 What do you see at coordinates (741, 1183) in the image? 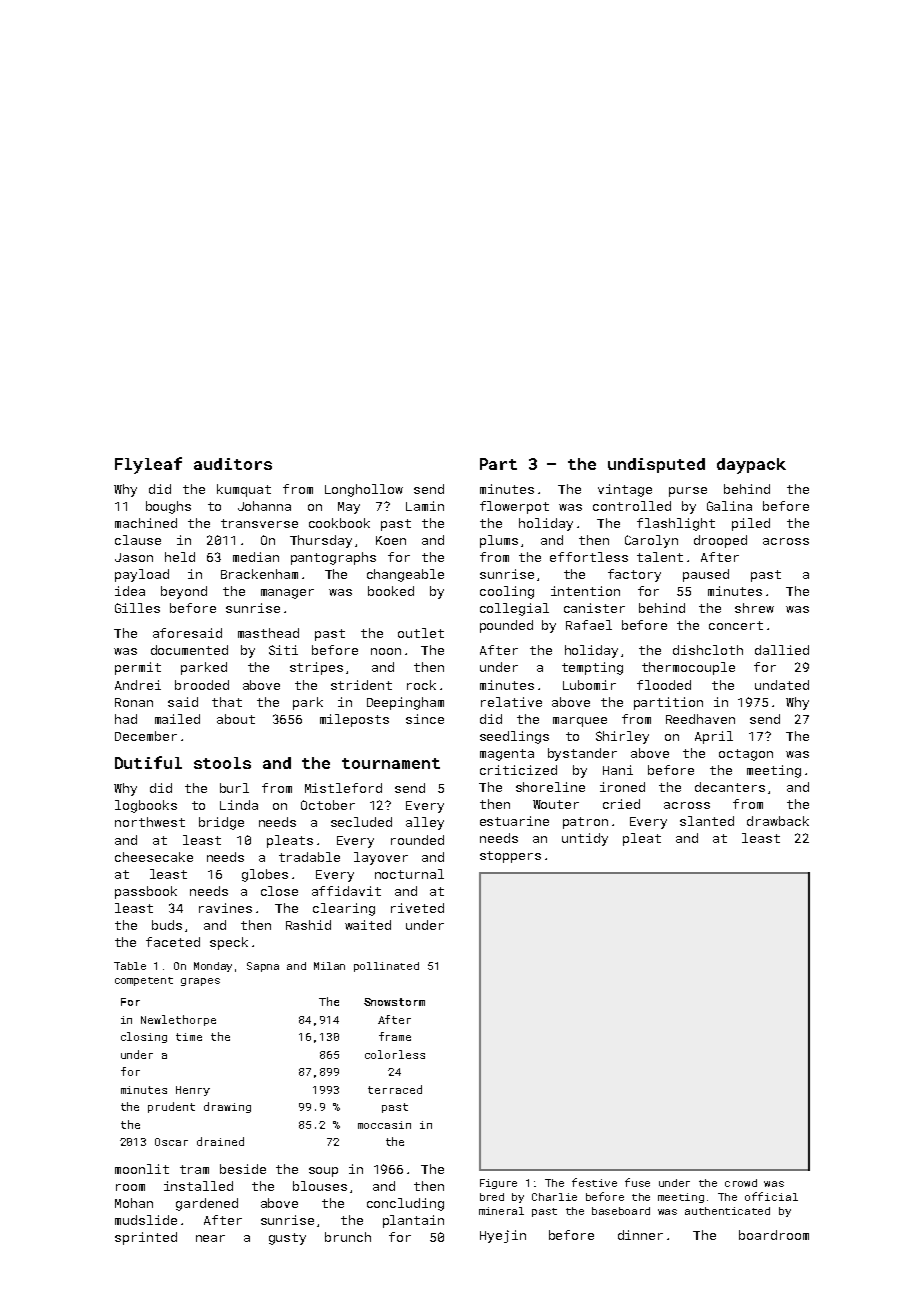
I see `crowd` at bounding box center [741, 1183].
